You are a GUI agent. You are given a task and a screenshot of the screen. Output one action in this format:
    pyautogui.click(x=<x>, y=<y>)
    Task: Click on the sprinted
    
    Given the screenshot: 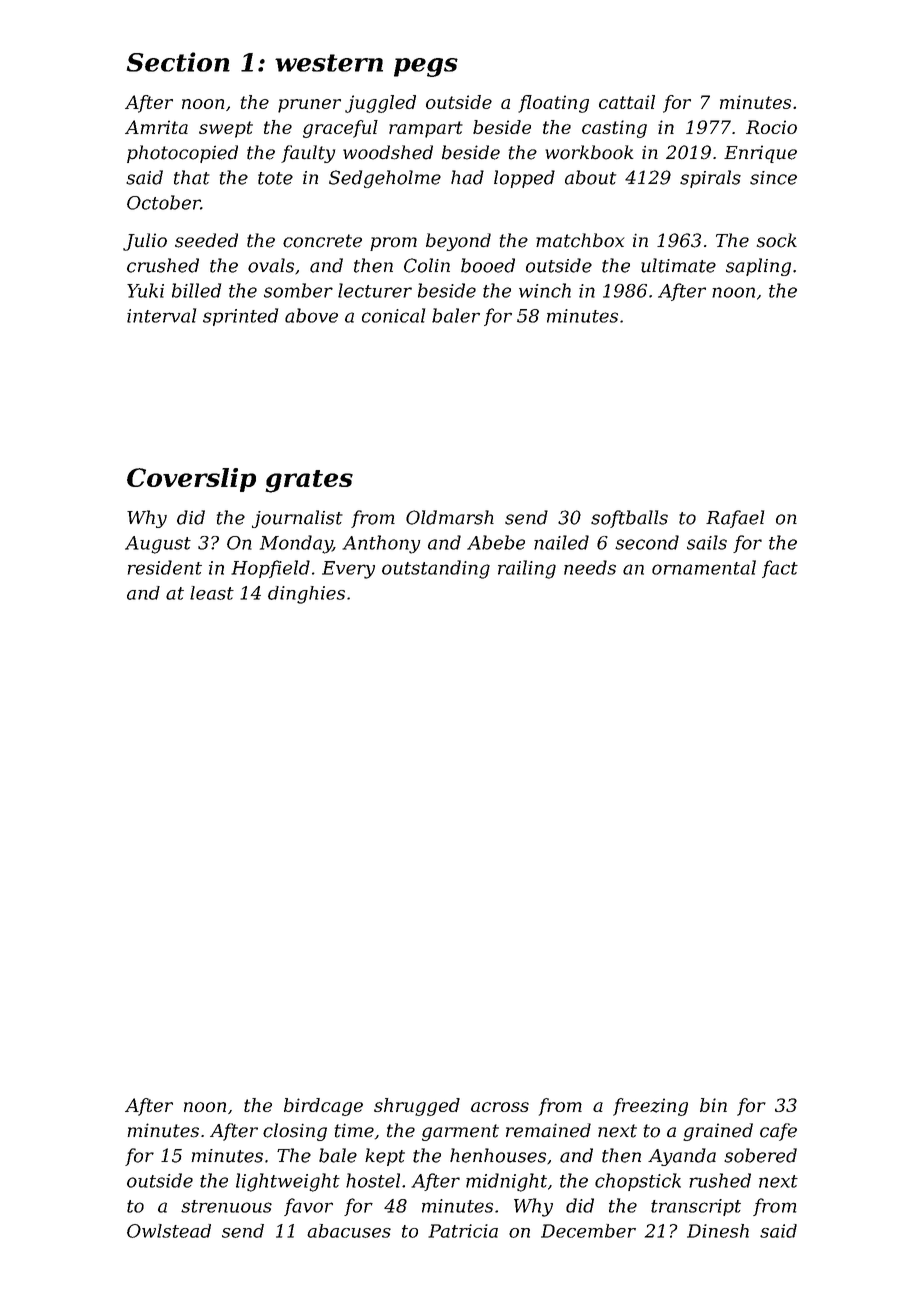 What is the action you would take?
    pyautogui.click(x=240, y=317)
